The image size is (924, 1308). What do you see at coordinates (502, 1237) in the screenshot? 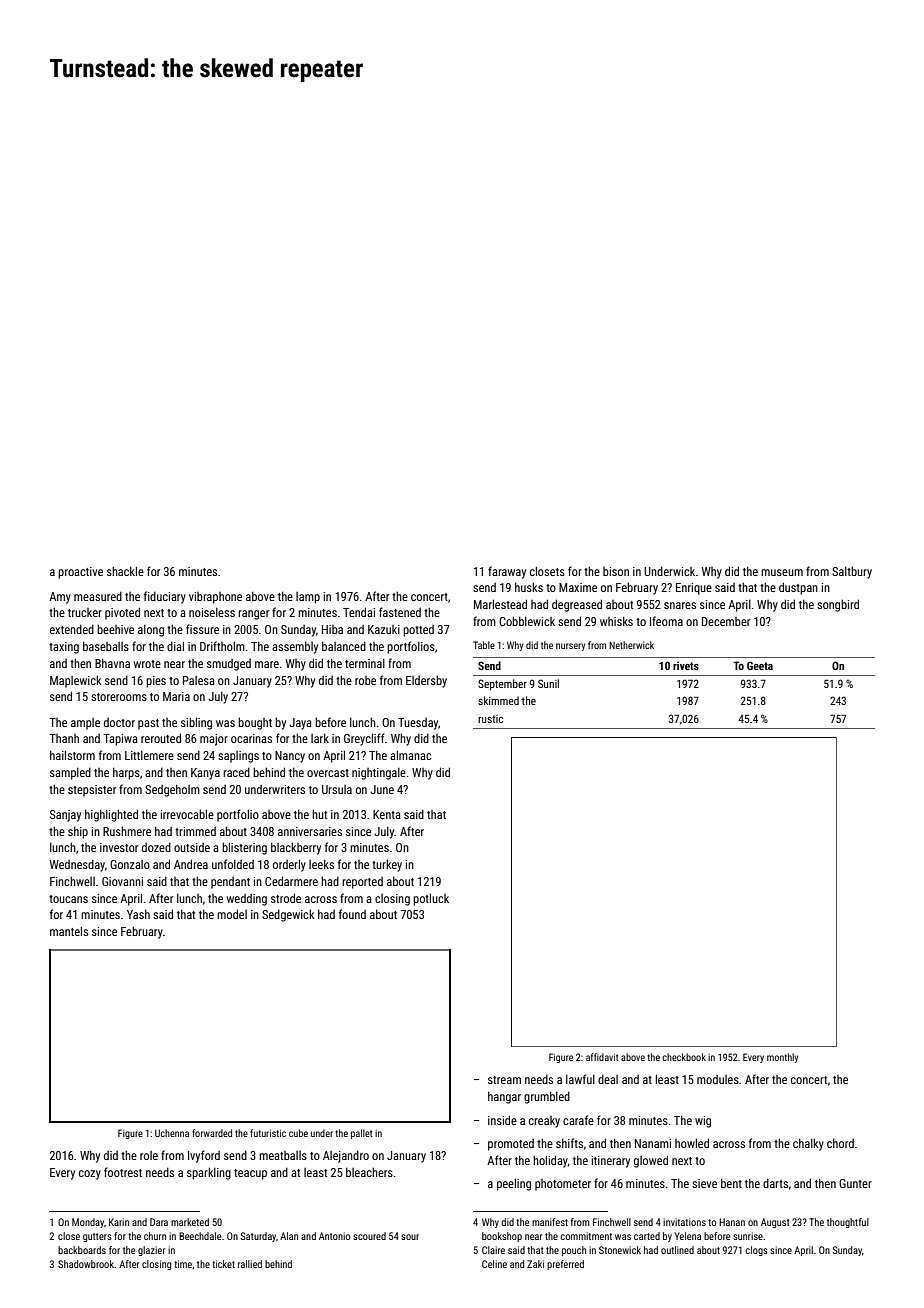
I see `bookshop` at bounding box center [502, 1237].
